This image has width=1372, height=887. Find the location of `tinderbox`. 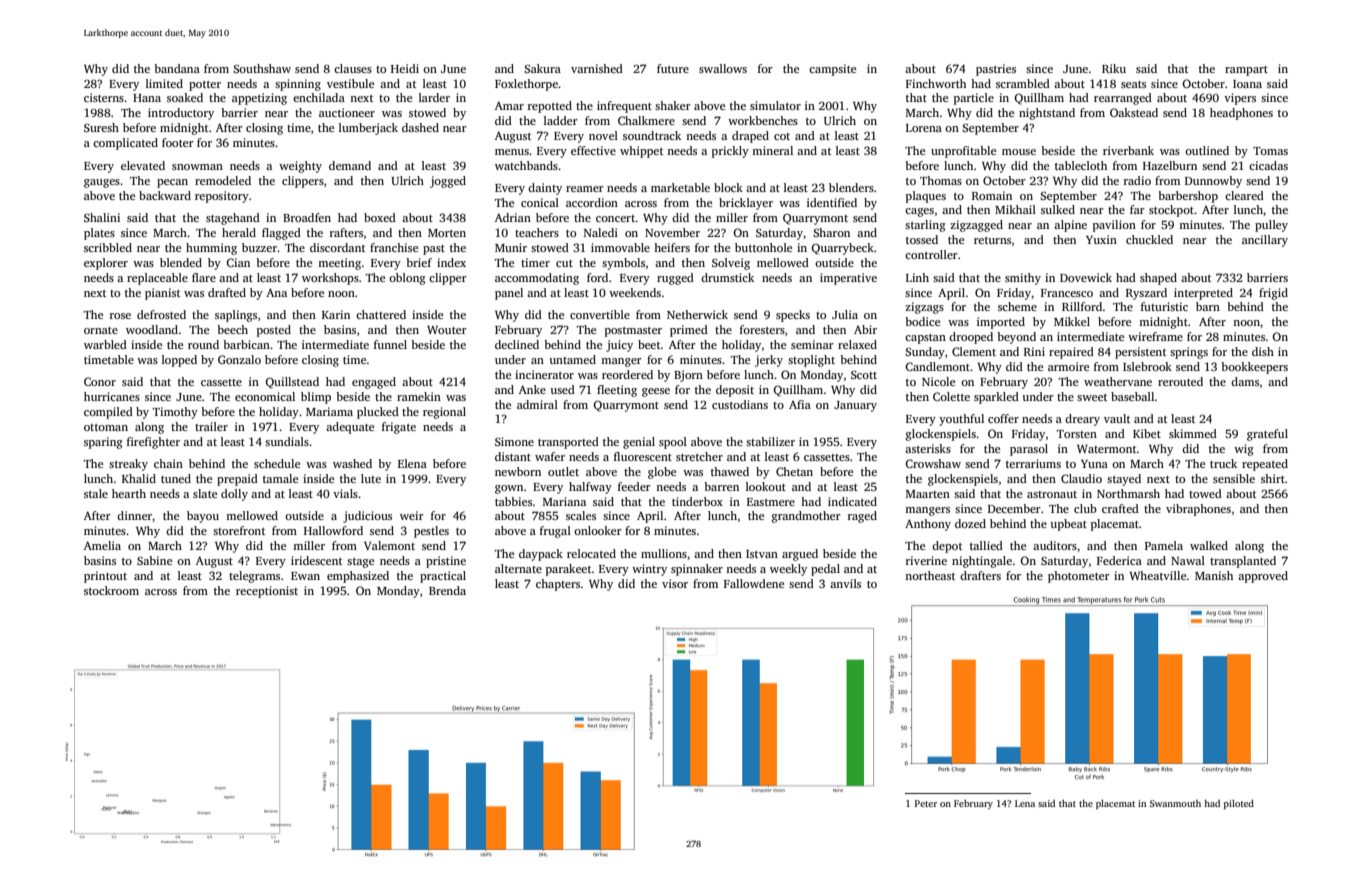

tinderbox is located at coordinates (697, 501).
